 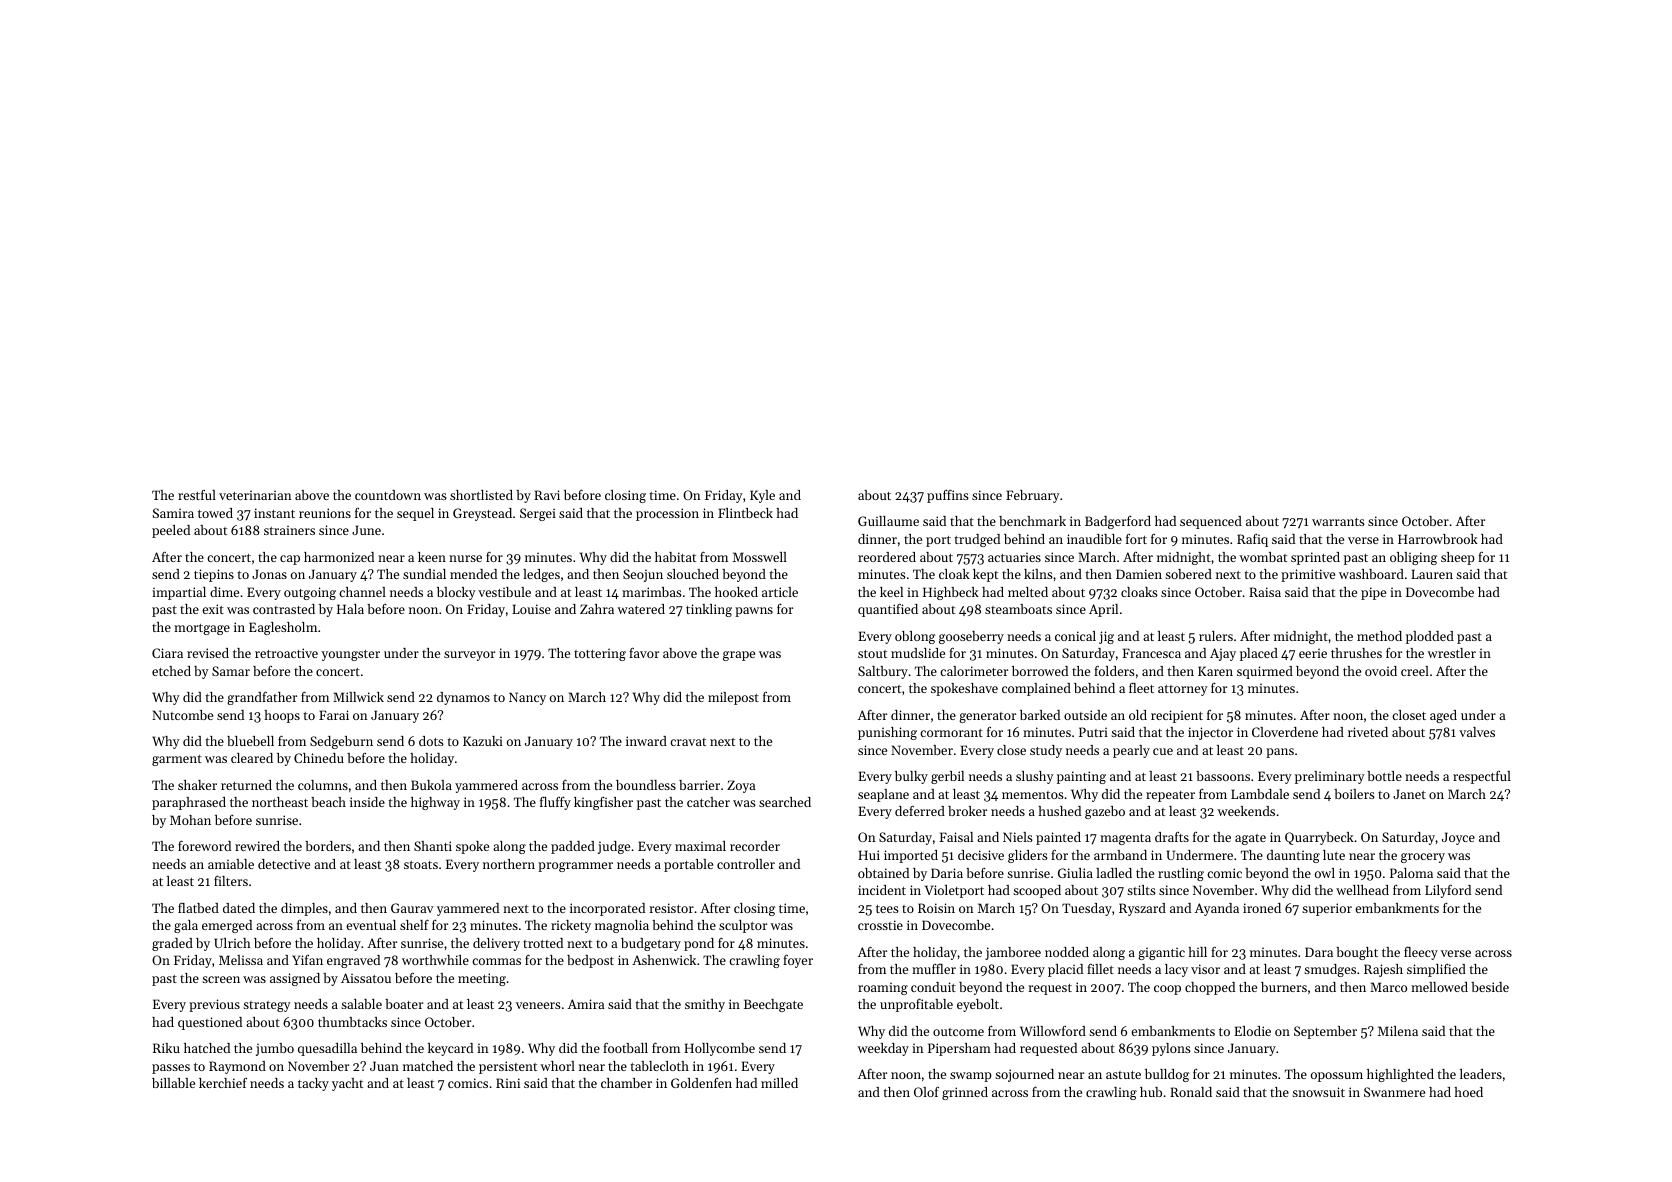 I want to click on September, so click(x=1325, y=1032).
